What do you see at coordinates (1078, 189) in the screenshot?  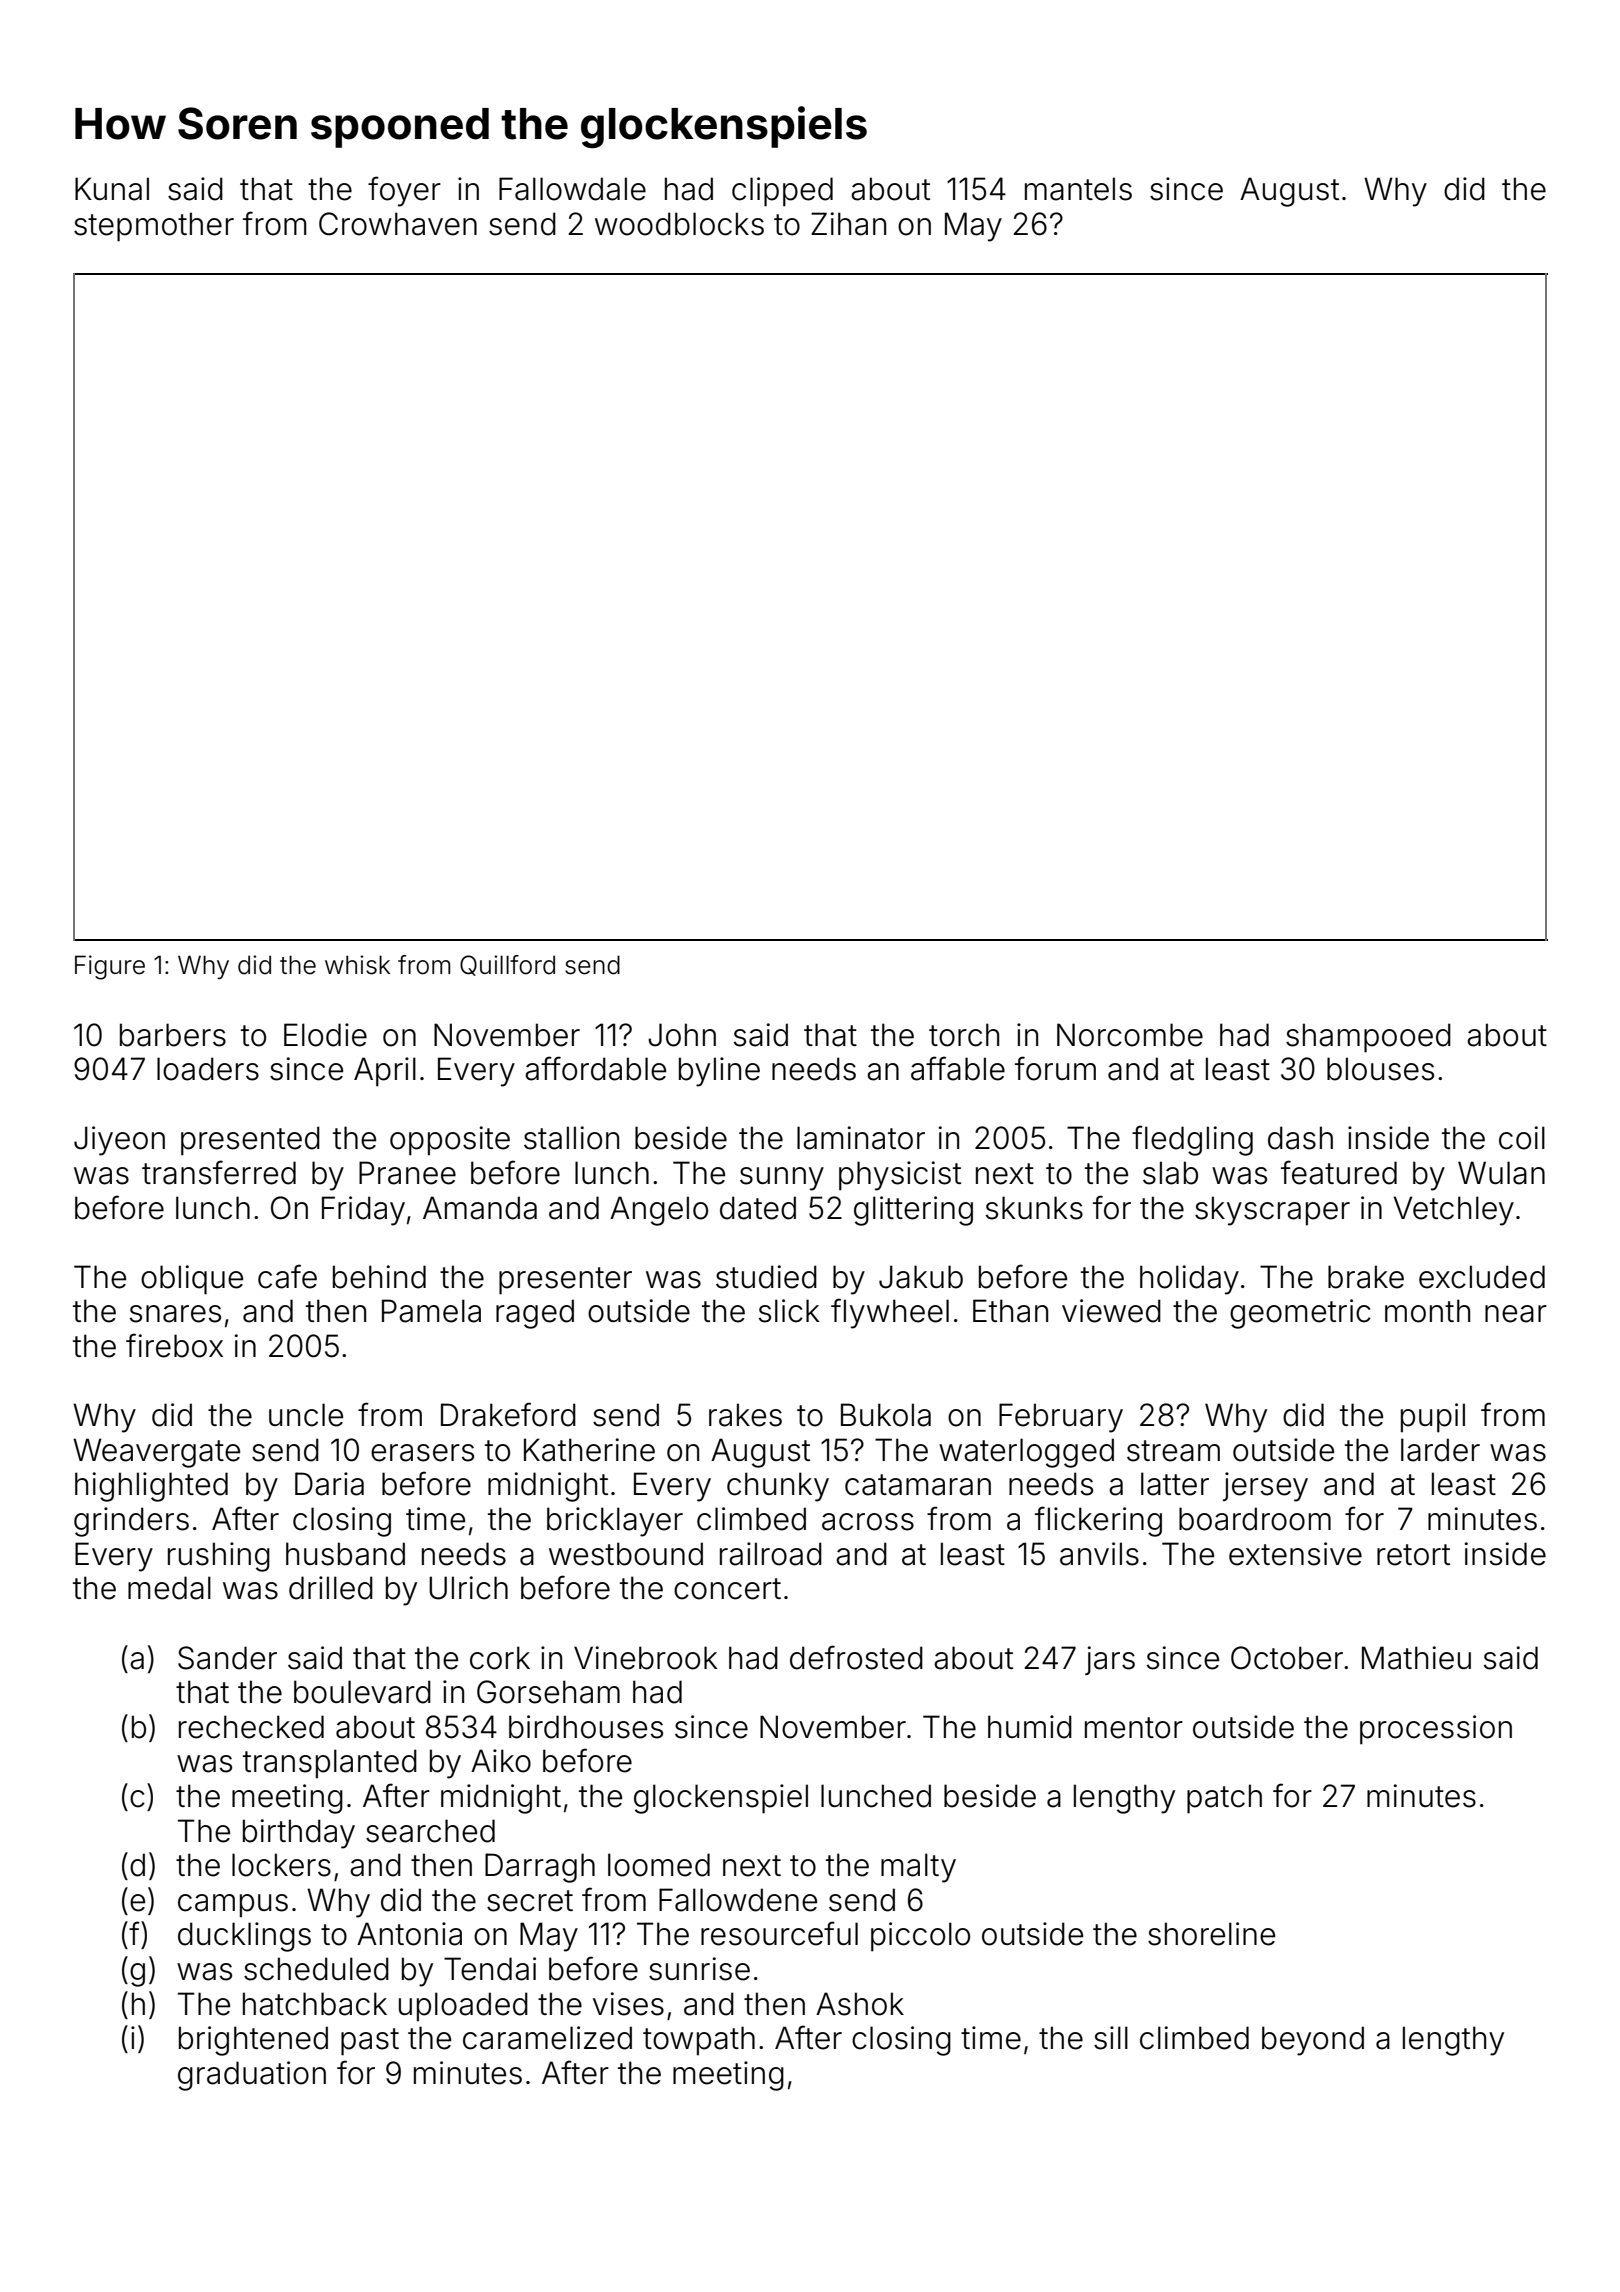 I see `mantels` at bounding box center [1078, 189].
